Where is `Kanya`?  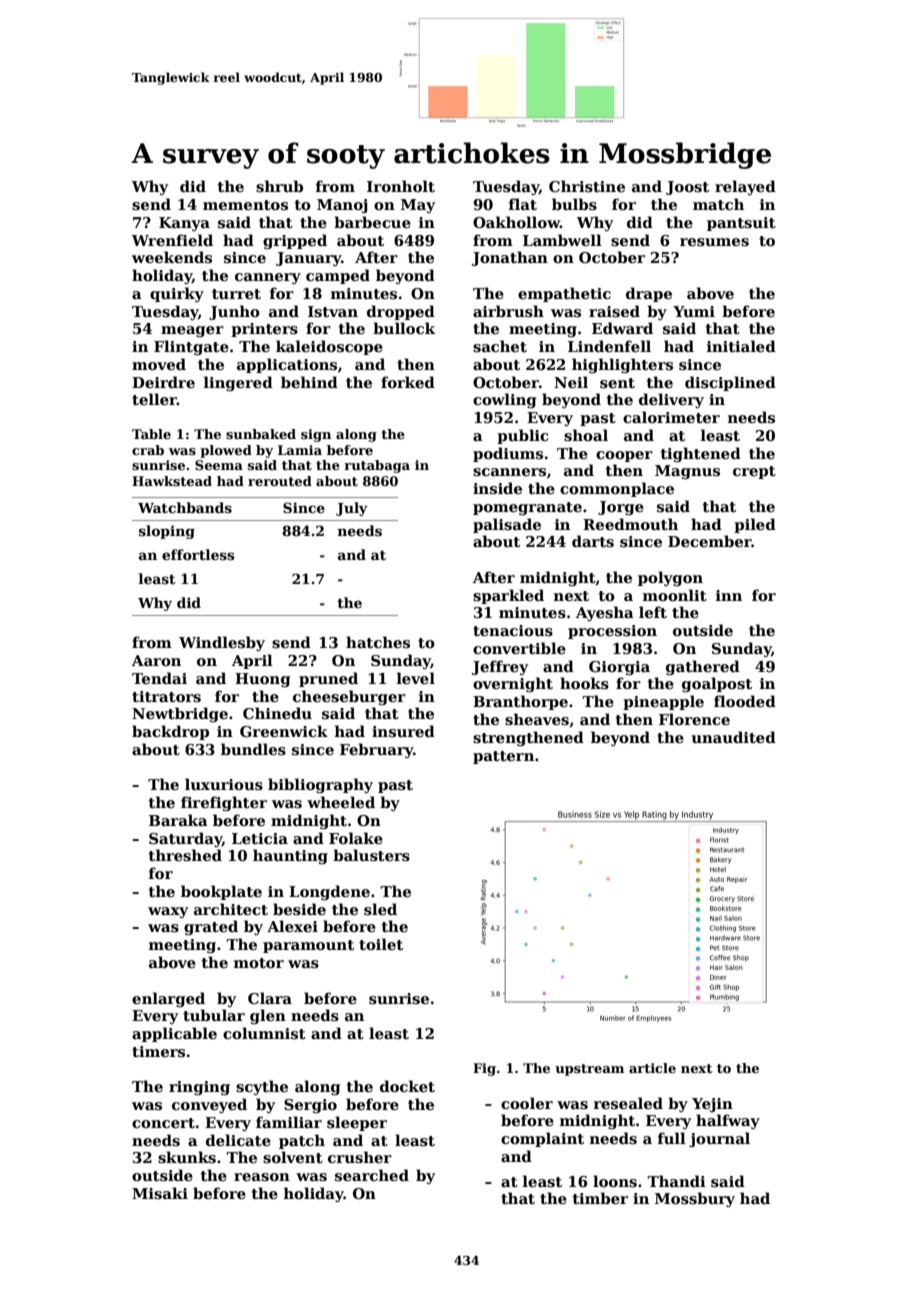 Kanya is located at coordinates (184, 224).
